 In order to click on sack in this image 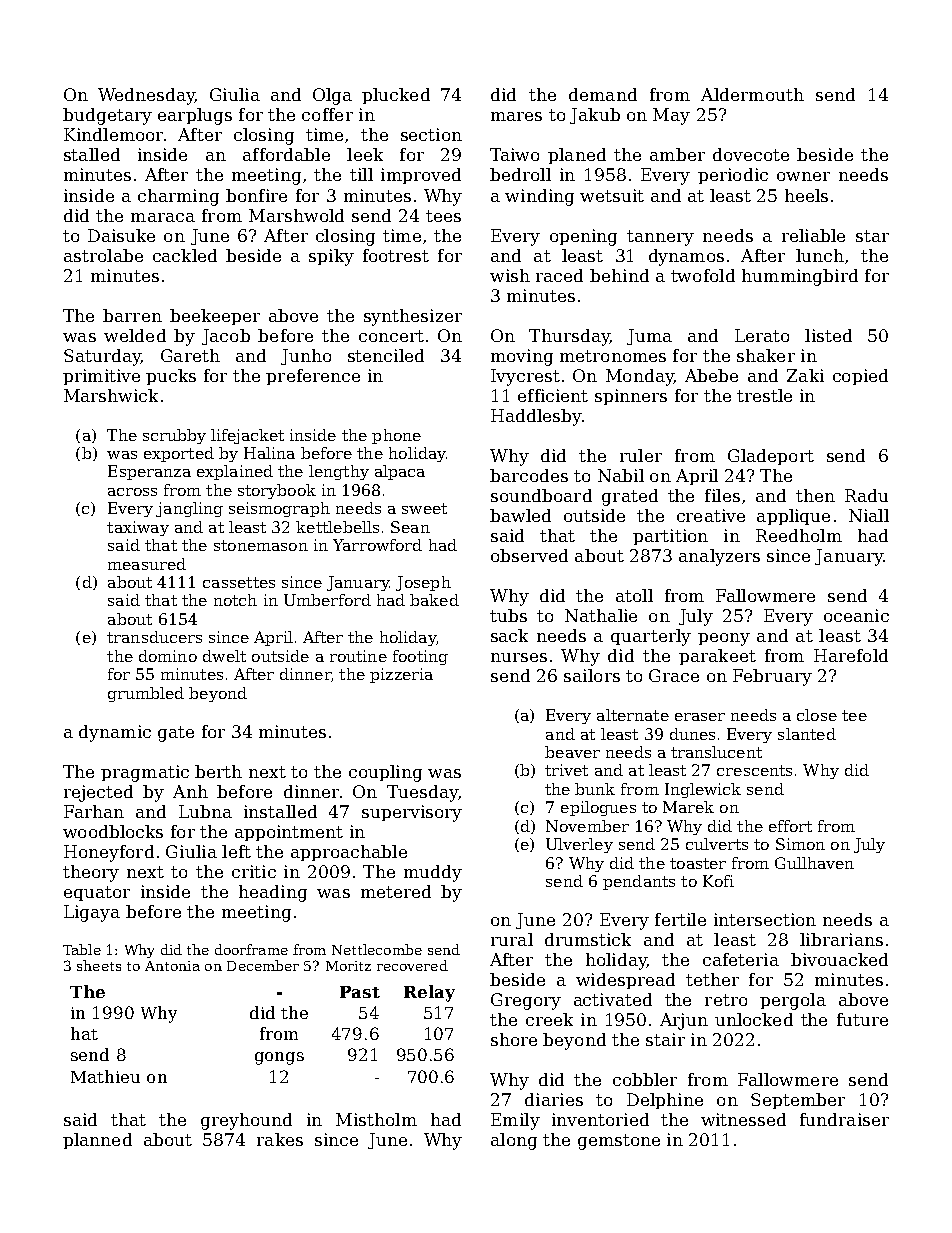, I will do `click(509, 635)`.
